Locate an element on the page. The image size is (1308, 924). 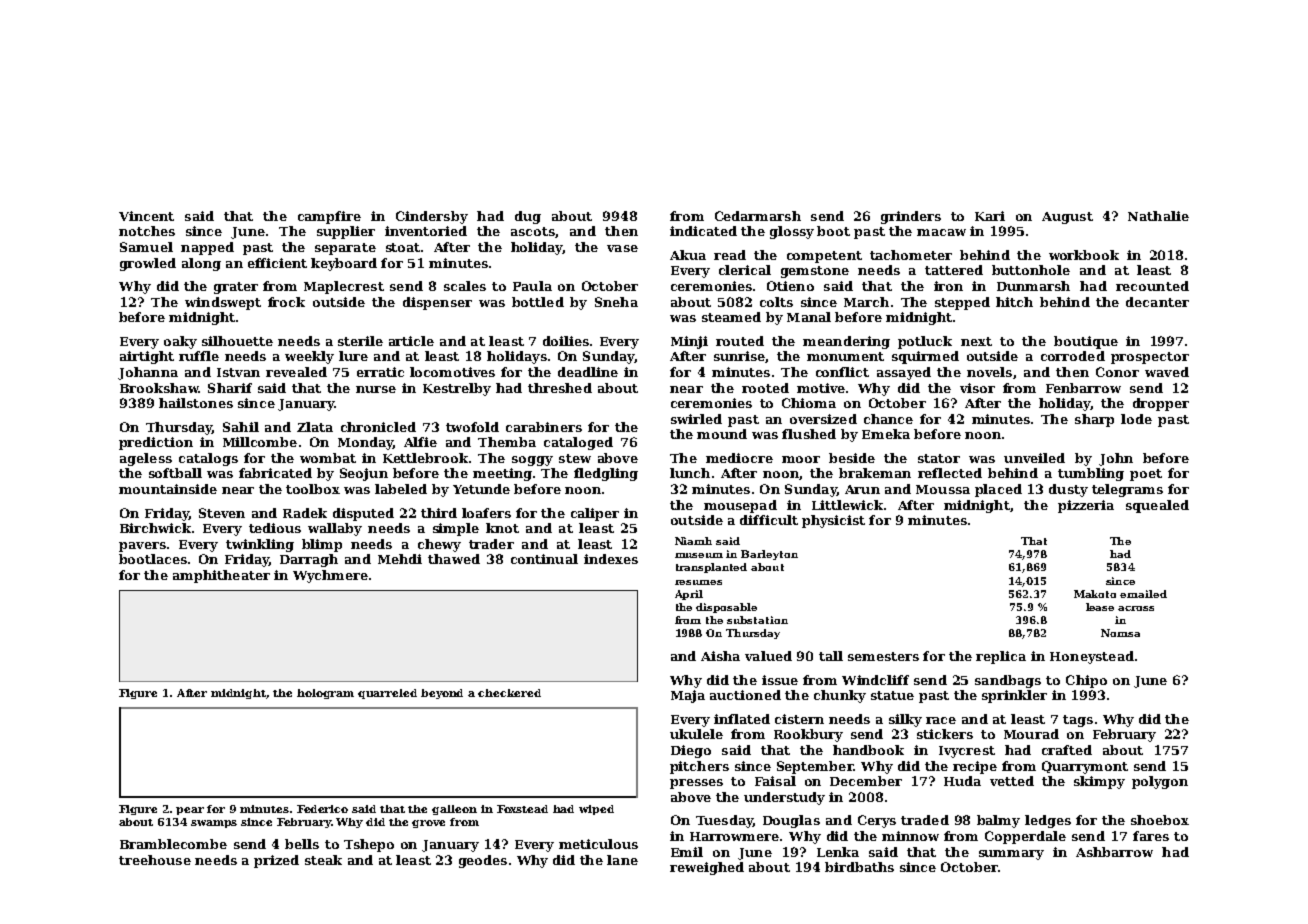
buttonhole is located at coordinates (1031, 270).
